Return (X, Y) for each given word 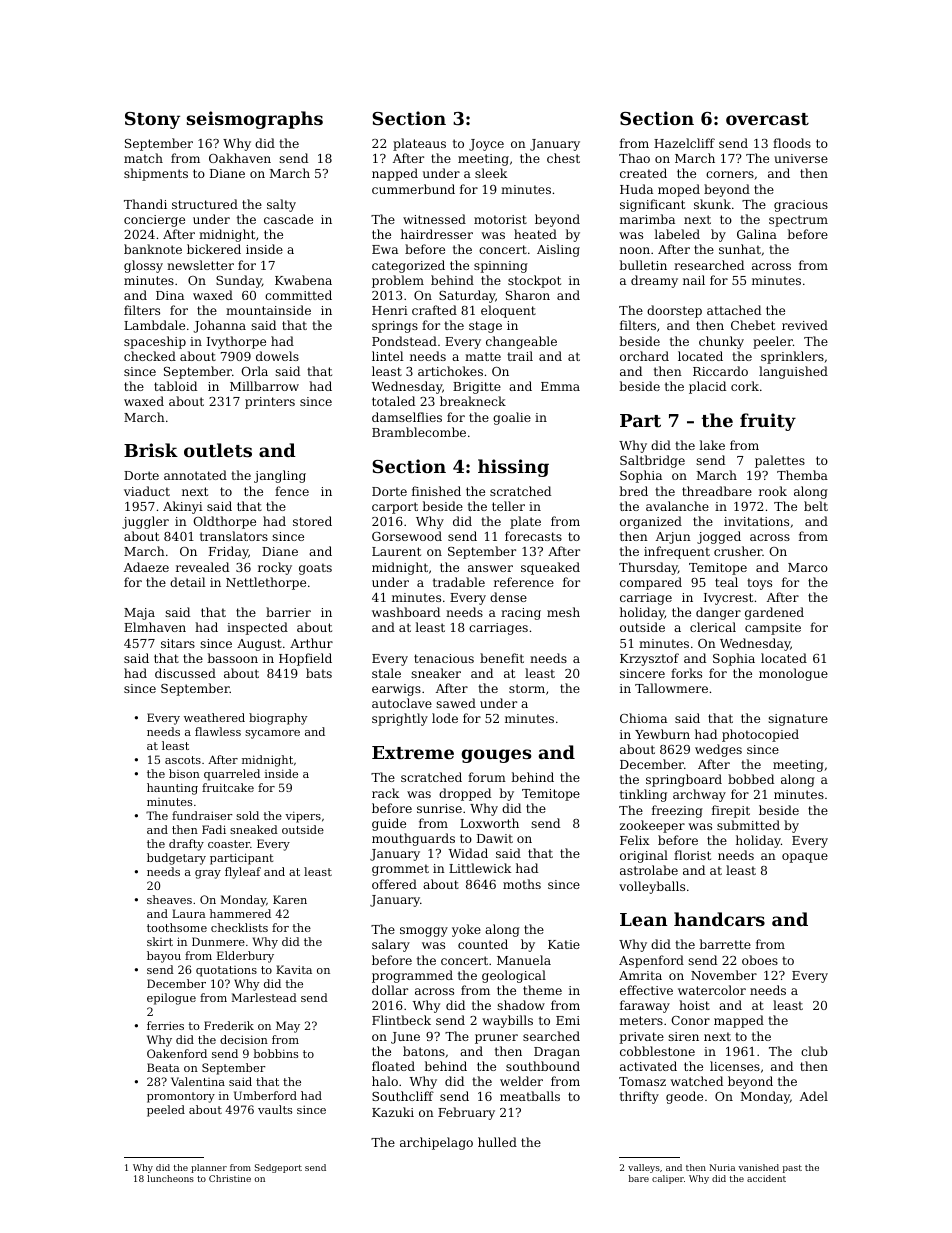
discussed (185, 673)
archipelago (436, 1143)
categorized (408, 266)
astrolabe (649, 870)
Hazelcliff (684, 143)
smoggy (424, 932)
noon (635, 250)
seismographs (255, 120)
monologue (793, 674)
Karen (290, 899)
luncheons (170, 1178)
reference (524, 582)
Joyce (486, 145)
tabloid (175, 386)
